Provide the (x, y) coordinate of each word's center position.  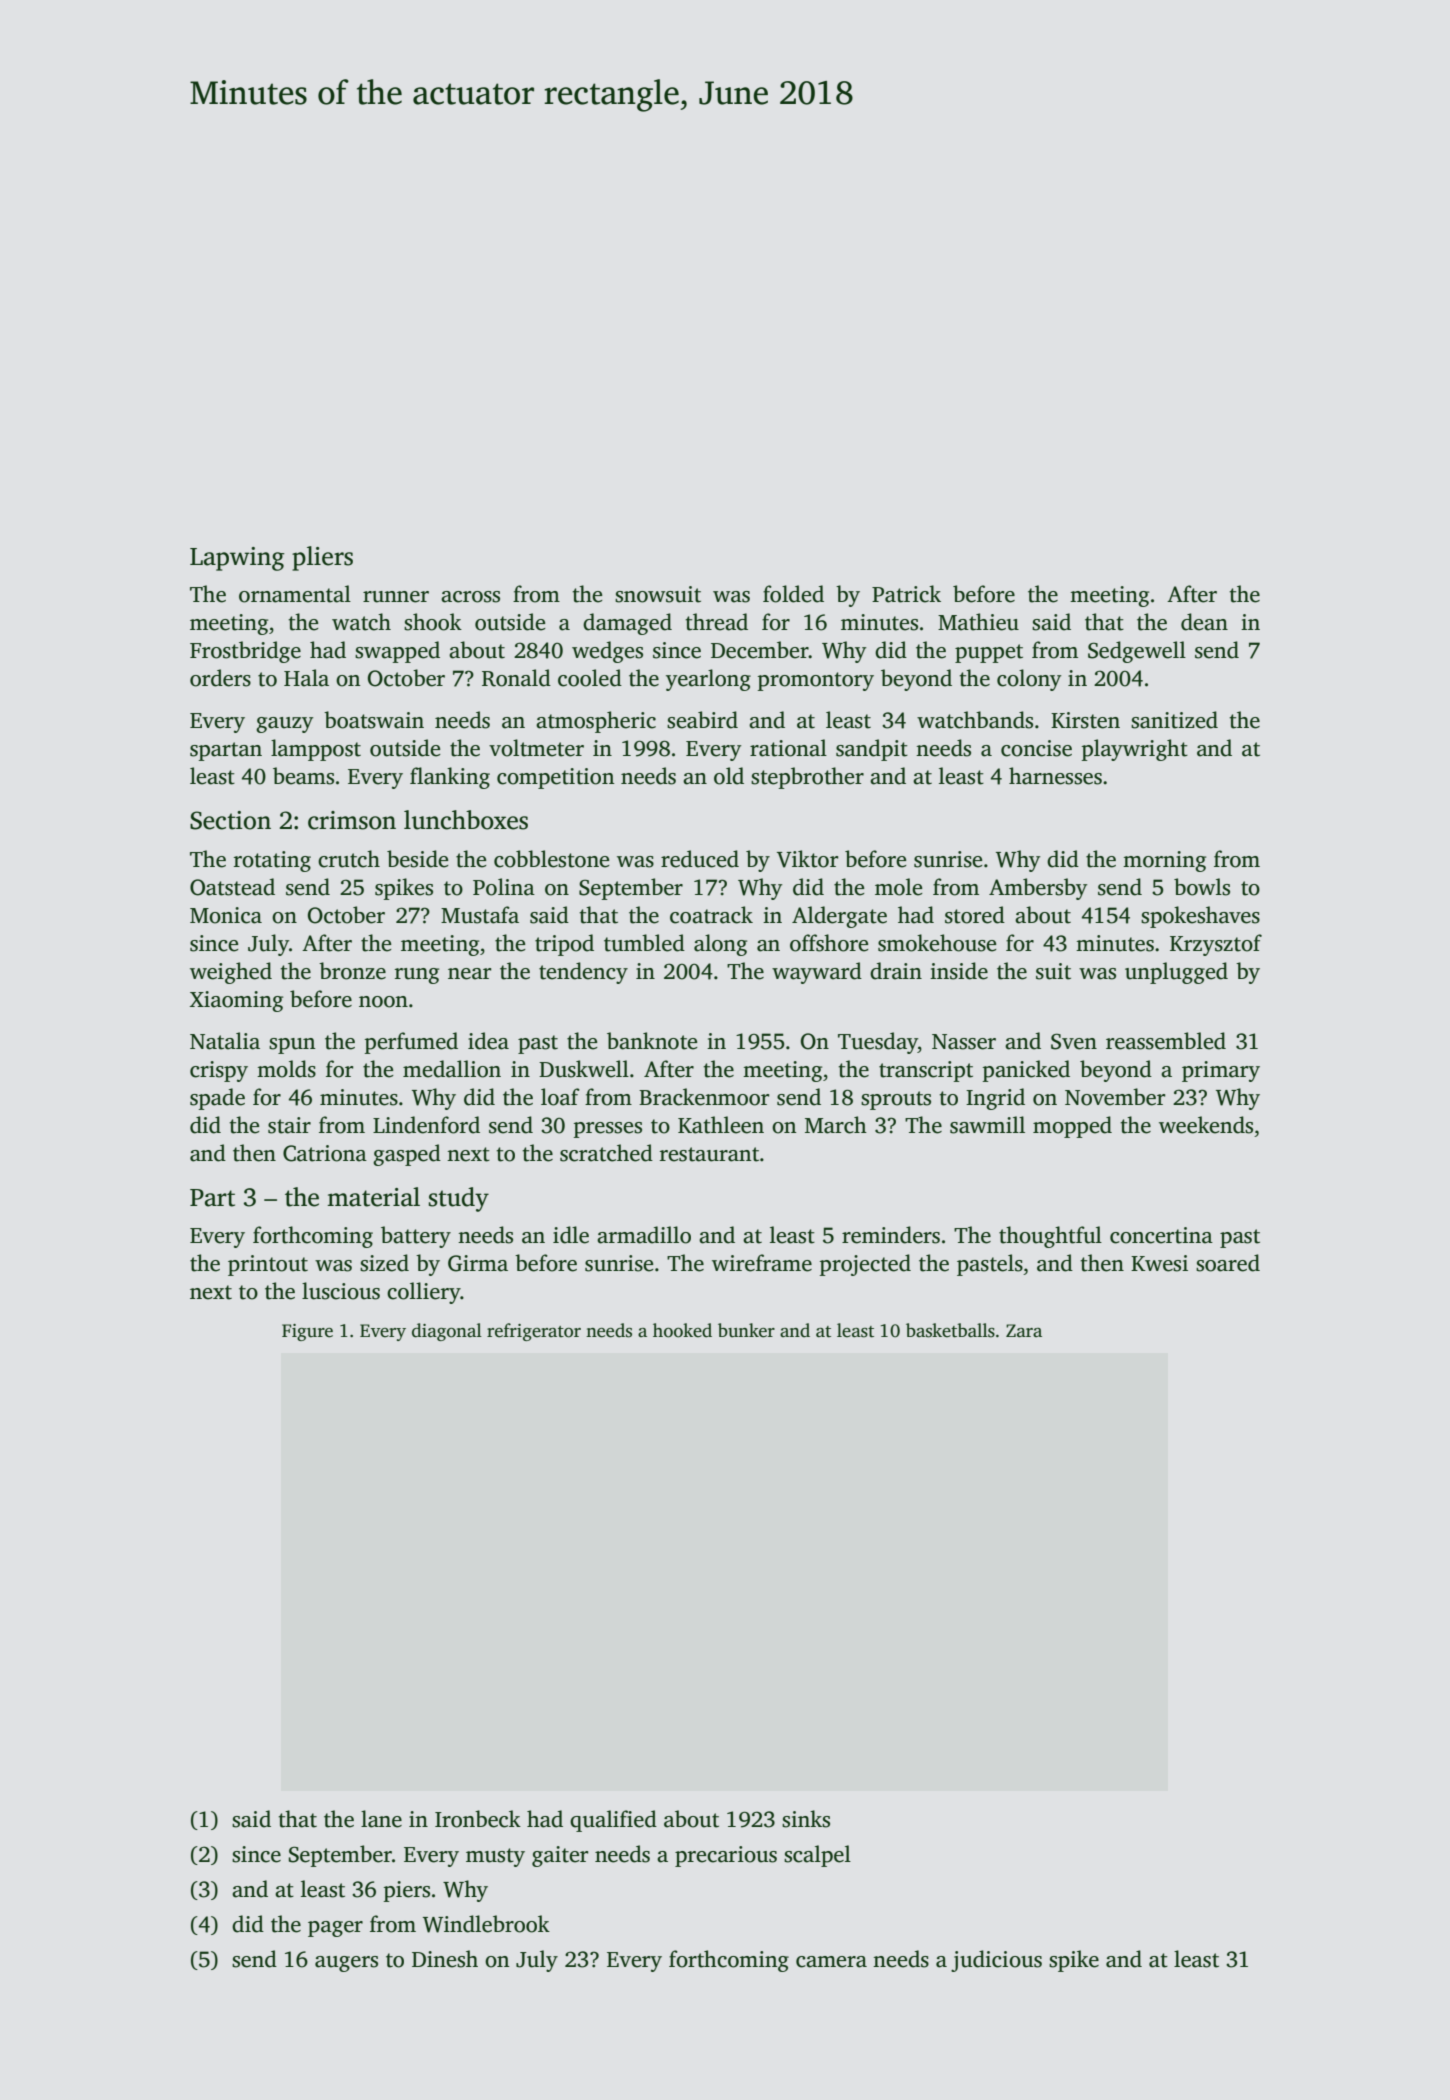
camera (831, 1962)
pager (335, 1929)
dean (1204, 622)
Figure (307, 1332)
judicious (996, 1961)
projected (865, 1265)
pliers (322, 558)
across (470, 597)
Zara (1024, 1330)
